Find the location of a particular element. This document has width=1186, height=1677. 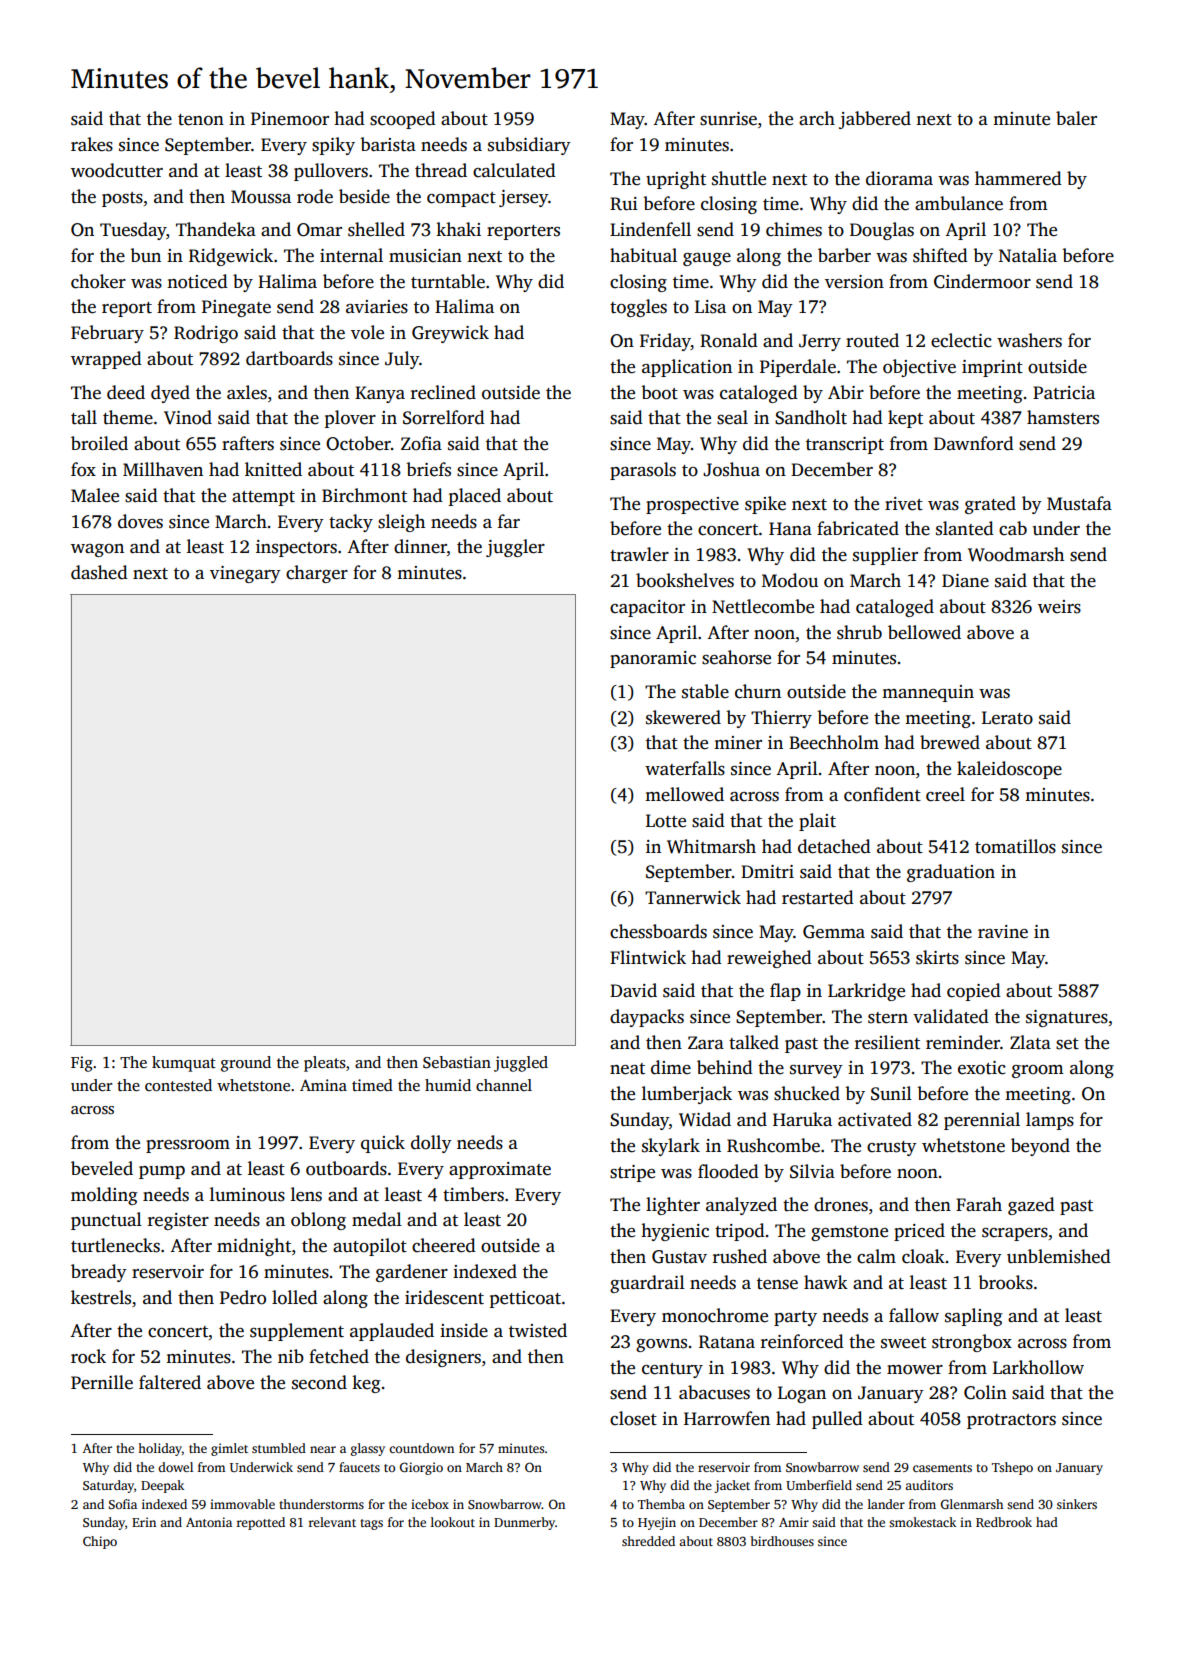

waterfalls is located at coordinates (685, 768).
